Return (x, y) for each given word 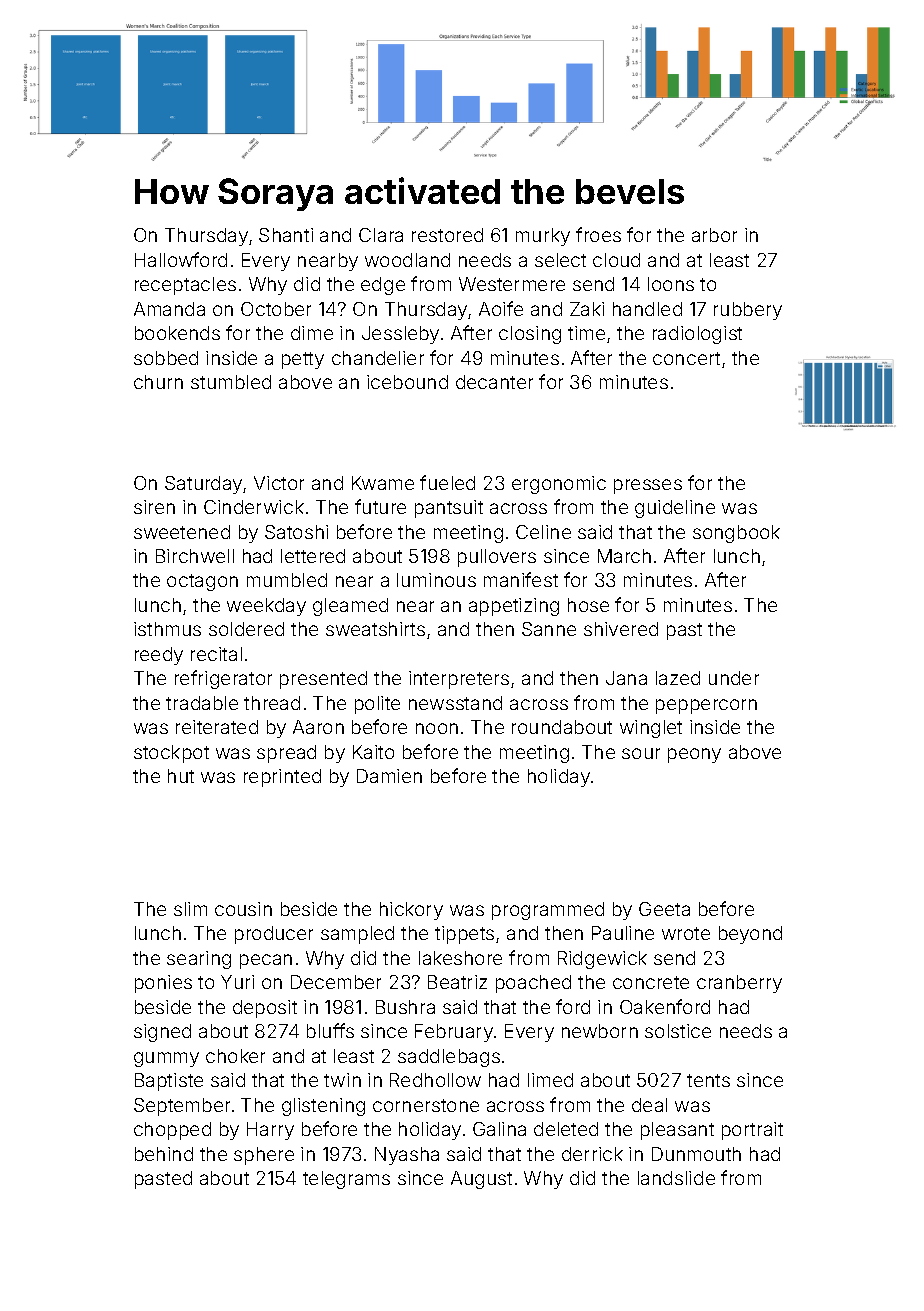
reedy (159, 656)
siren (154, 507)
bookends (177, 333)
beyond (750, 935)
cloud (616, 260)
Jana (626, 678)
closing (530, 335)
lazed (678, 678)
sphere (264, 1156)
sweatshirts (375, 629)
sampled (357, 935)
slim (190, 909)
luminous (436, 580)
